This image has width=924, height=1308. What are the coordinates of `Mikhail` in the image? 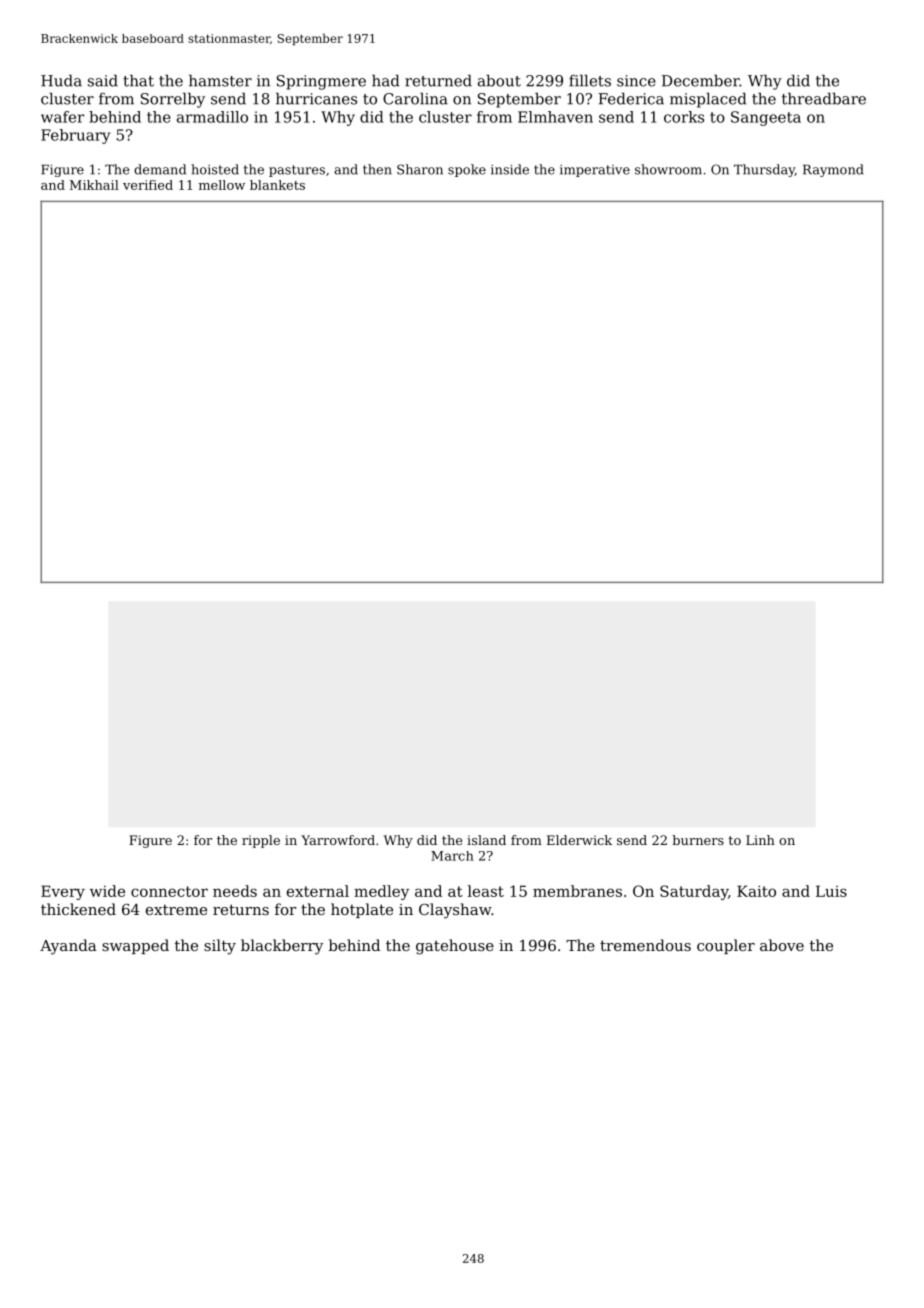 It's located at (94, 185).
